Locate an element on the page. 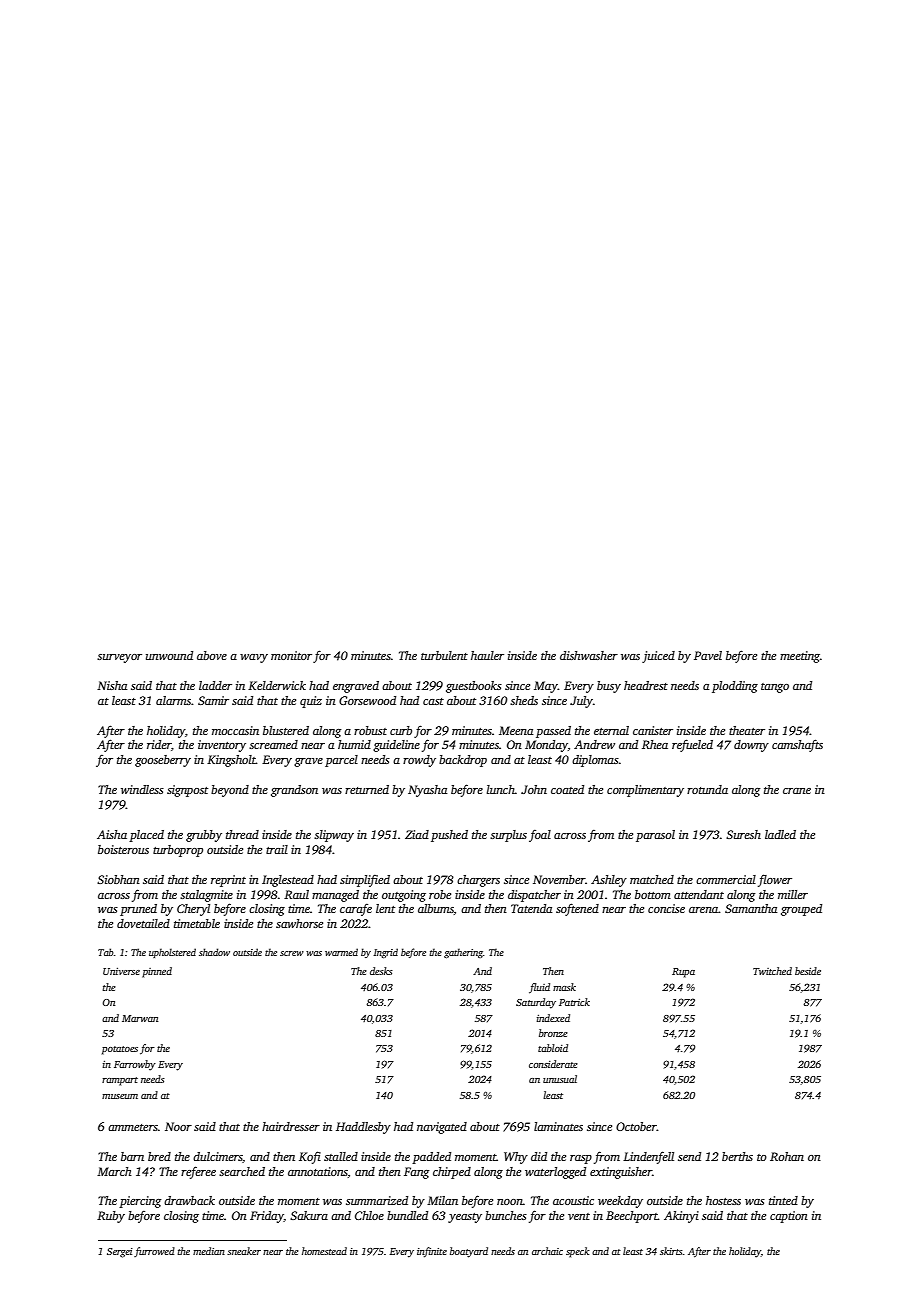 The image size is (924, 1308). Sergei is located at coordinates (120, 1253).
